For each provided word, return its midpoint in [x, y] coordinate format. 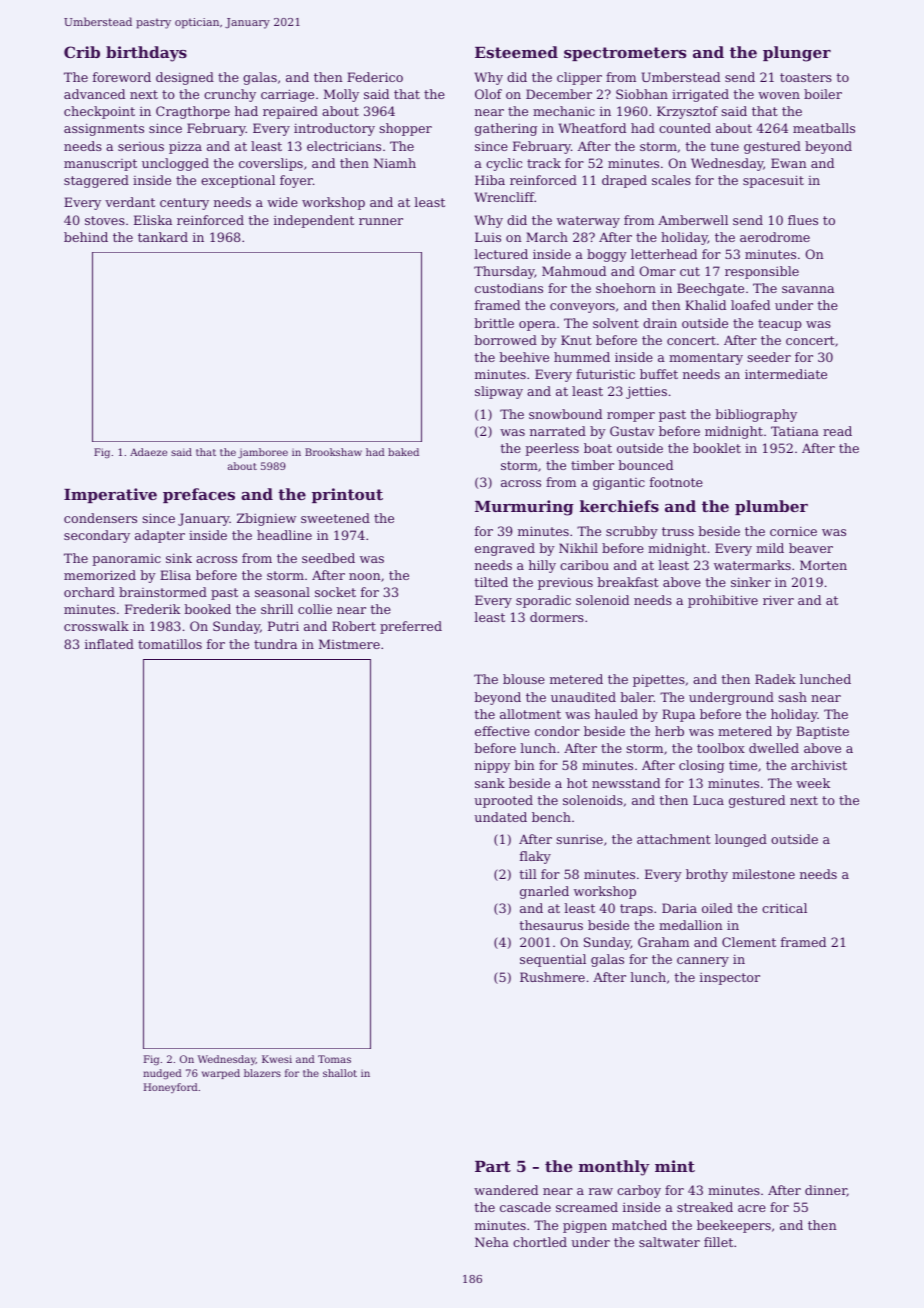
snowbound [565, 414]
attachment [674, 839]
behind [86, 237]
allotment [530, 714]
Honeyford [171, 1088]
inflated [109, 644]
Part [493, 1166]
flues [803, 220]
